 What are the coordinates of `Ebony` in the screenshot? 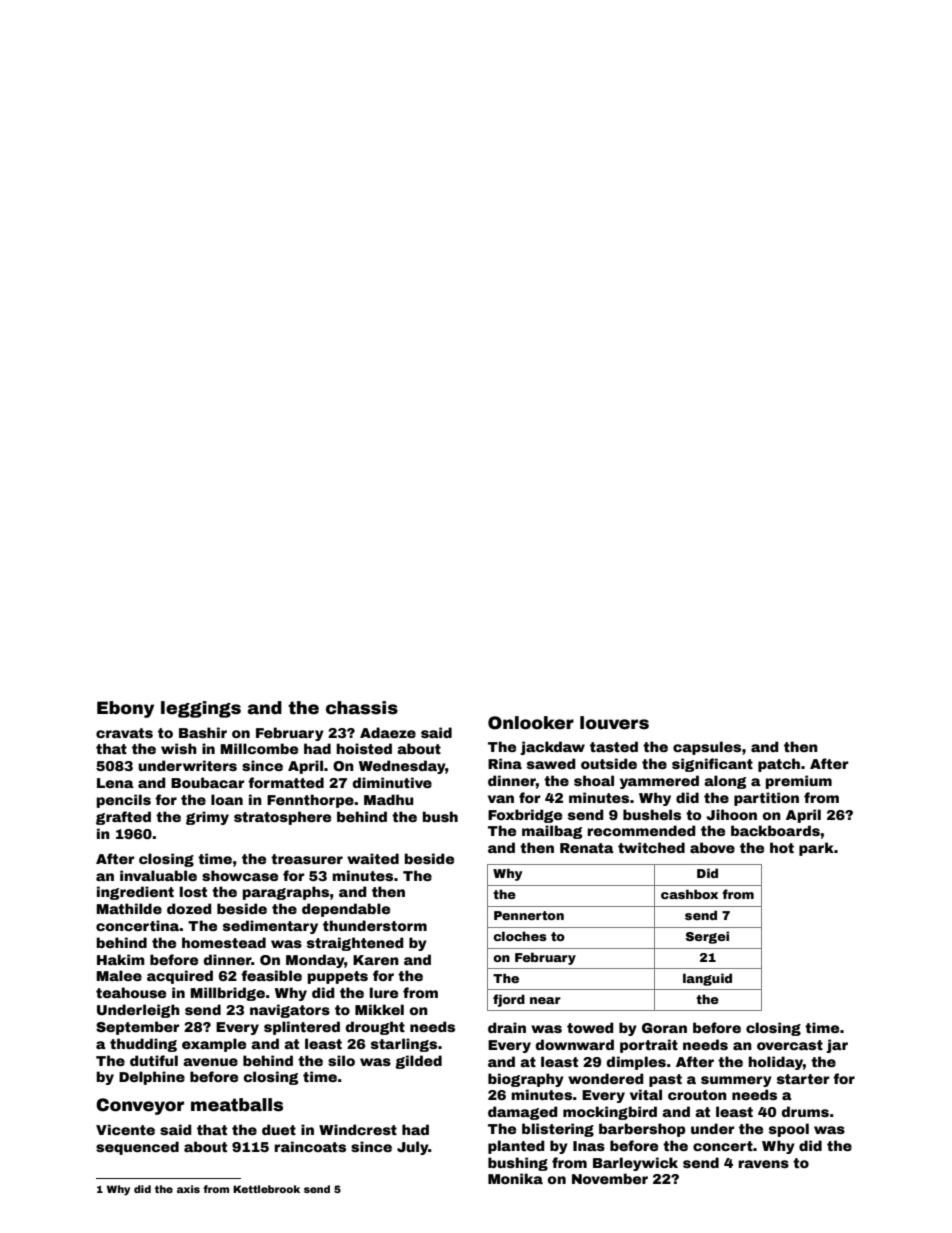 It's located at (125, 709).
